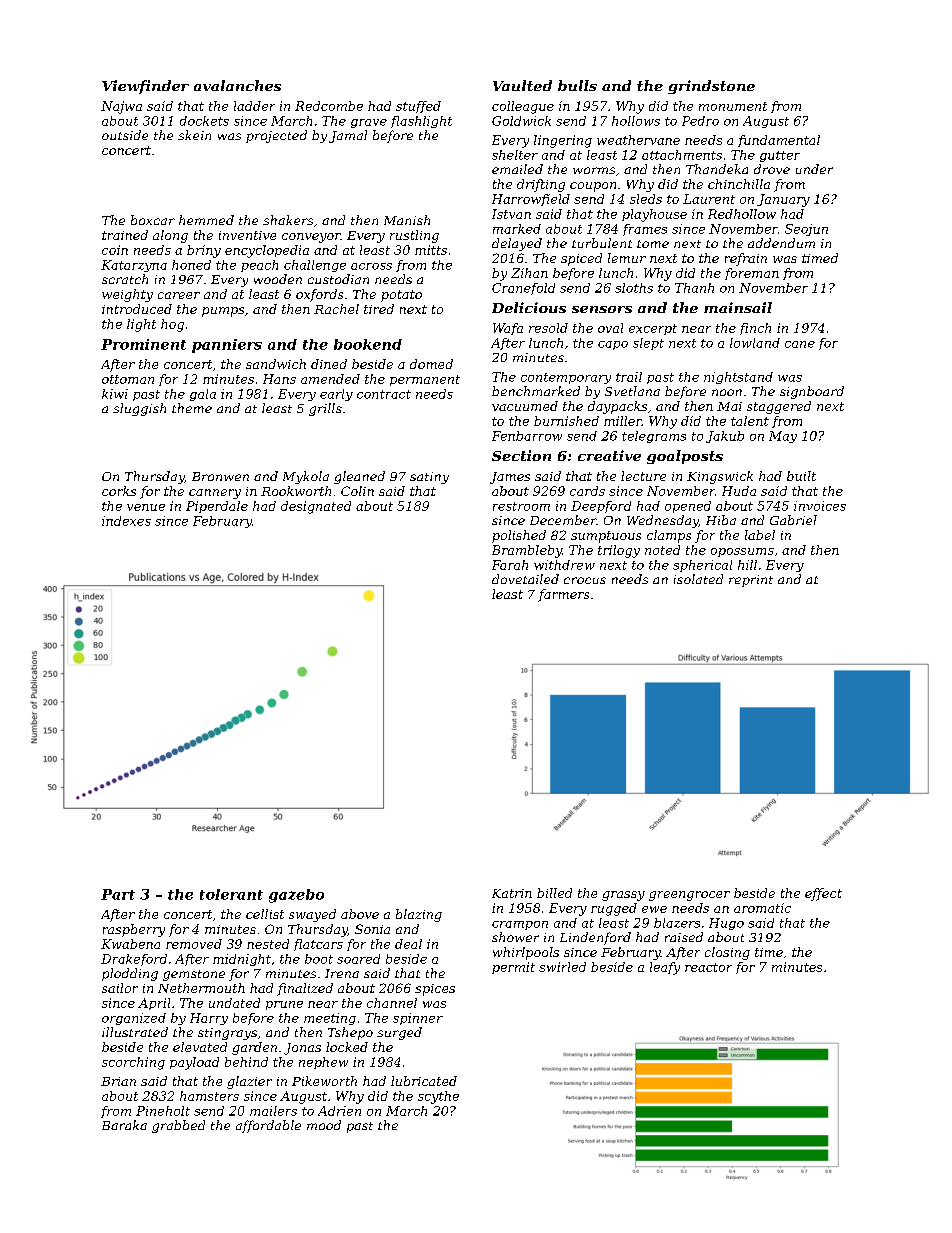  What do you see at coordinates (124, 1125) in the screenshot?
I see `Baraka` at bounding box center [124, 1125].
